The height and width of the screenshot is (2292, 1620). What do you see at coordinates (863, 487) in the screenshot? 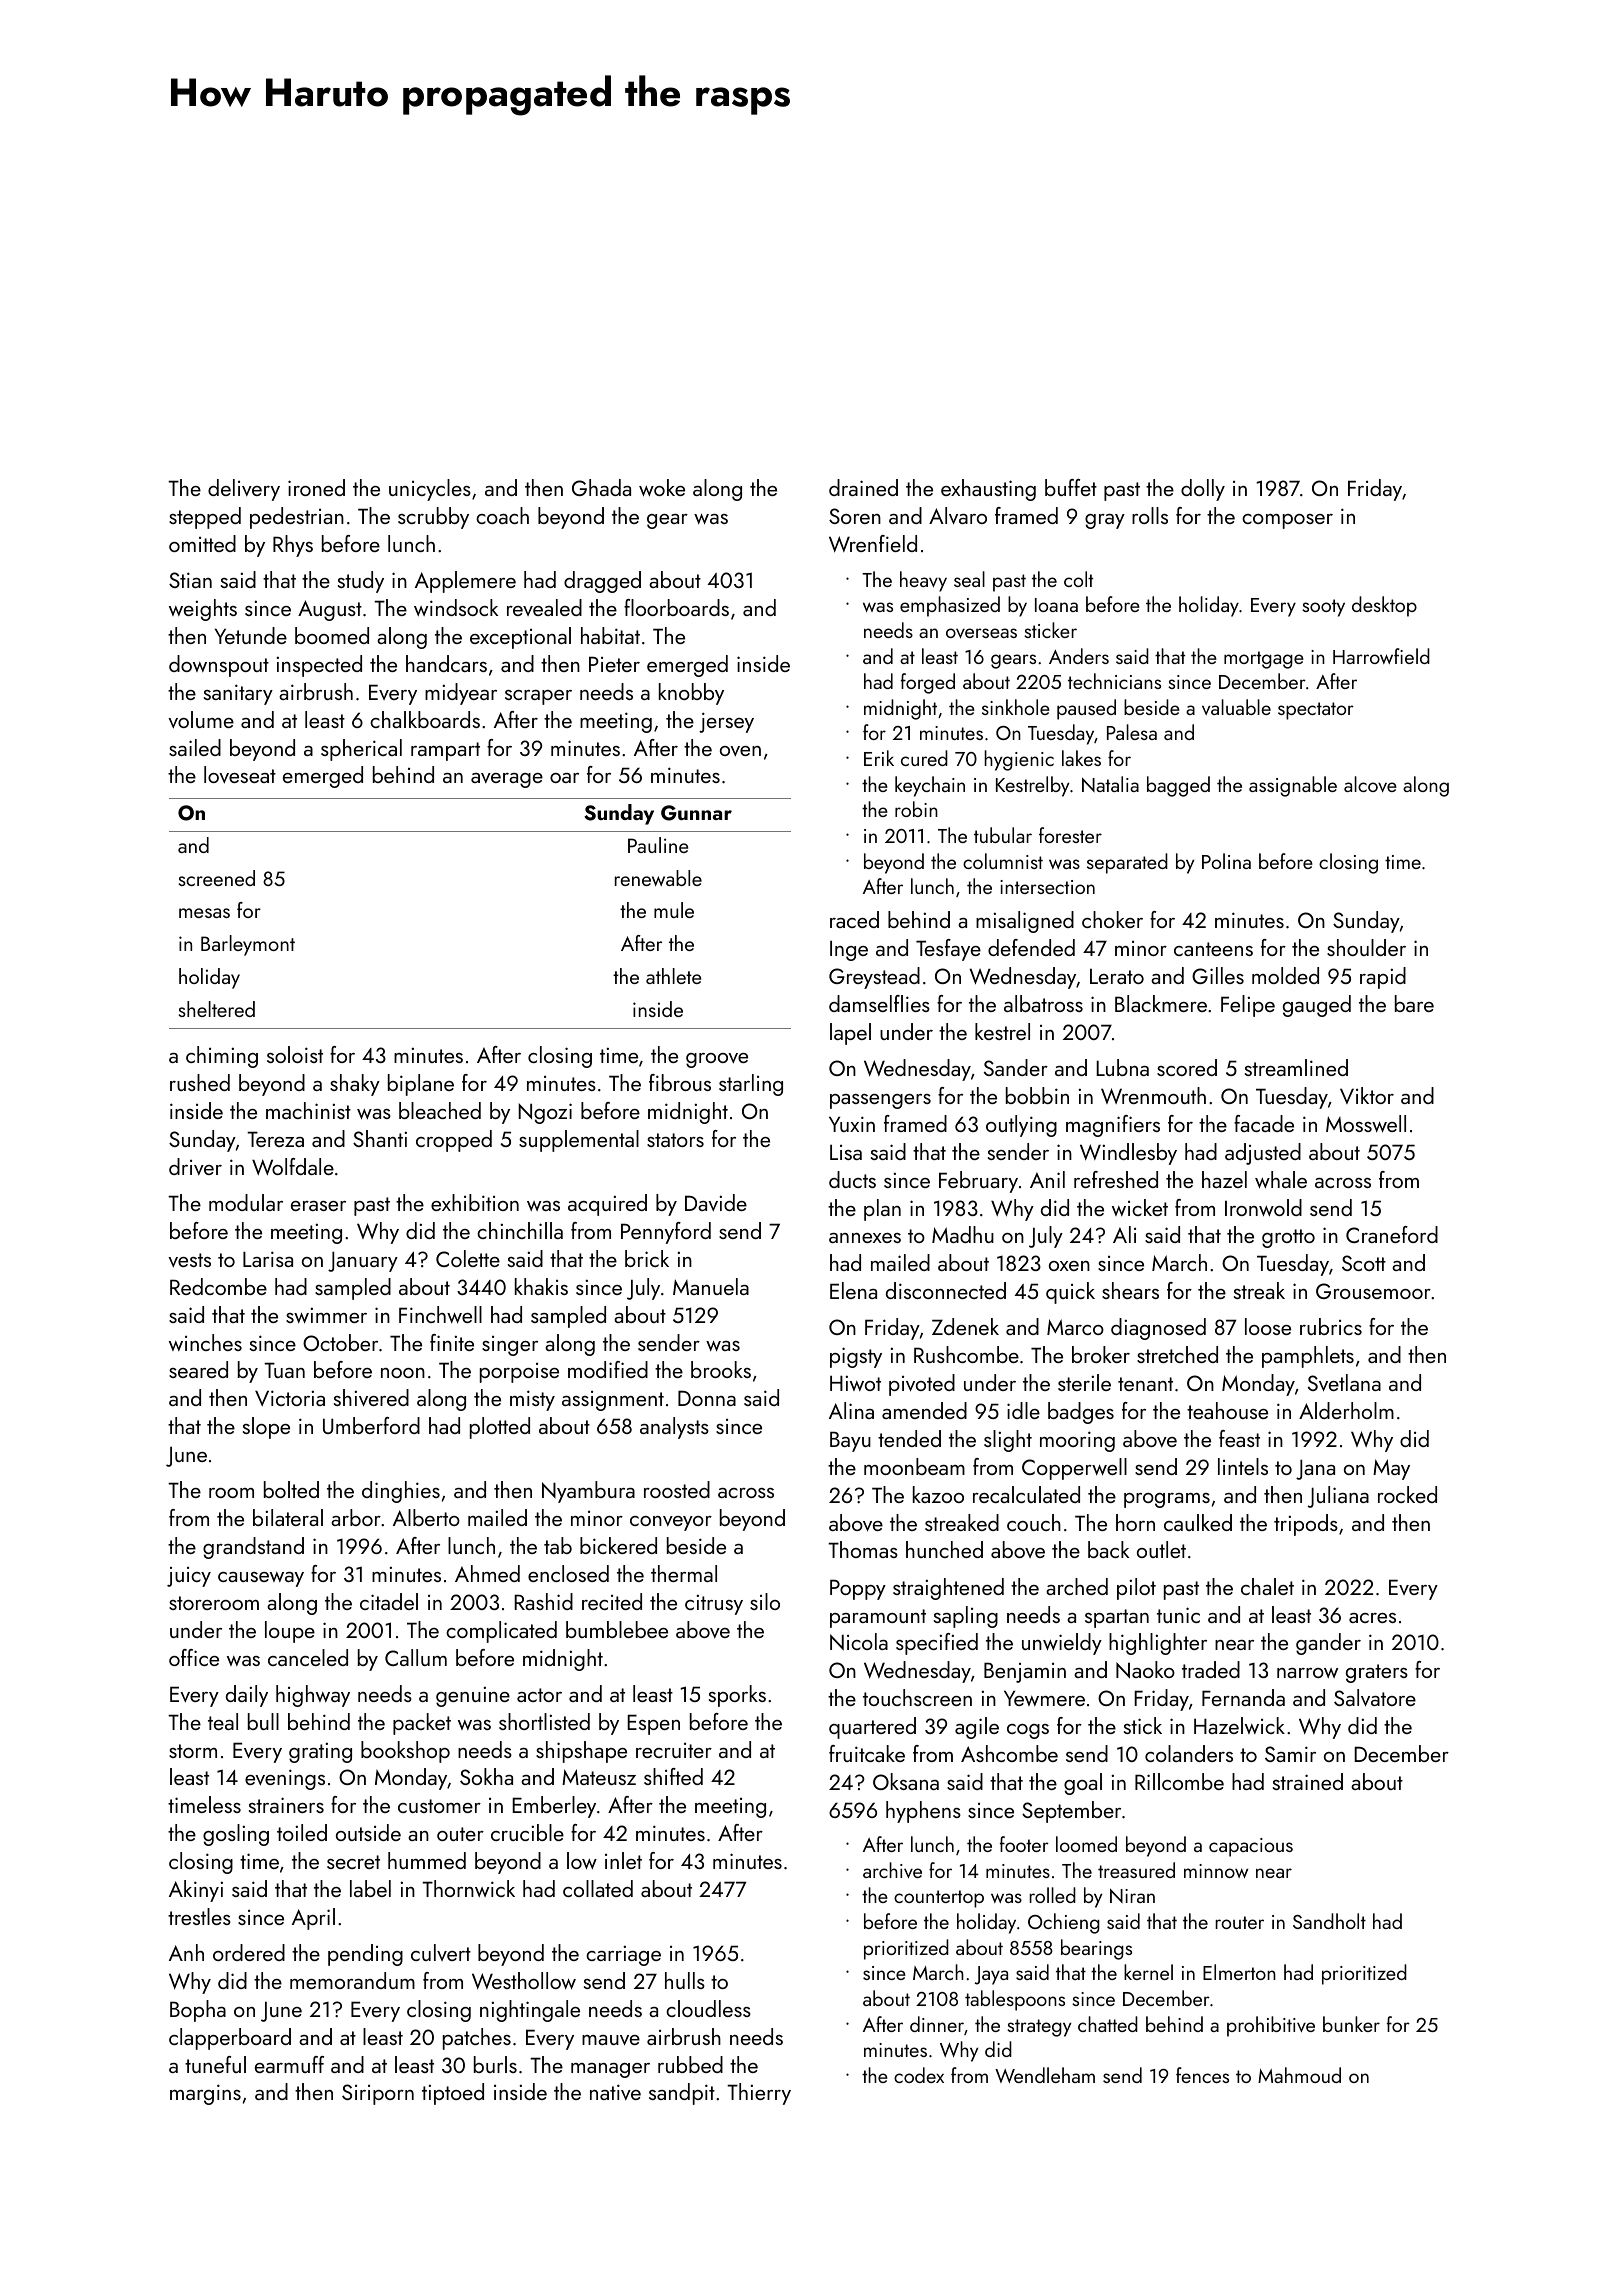
I see `drained` at bounding box center [863, 487].
